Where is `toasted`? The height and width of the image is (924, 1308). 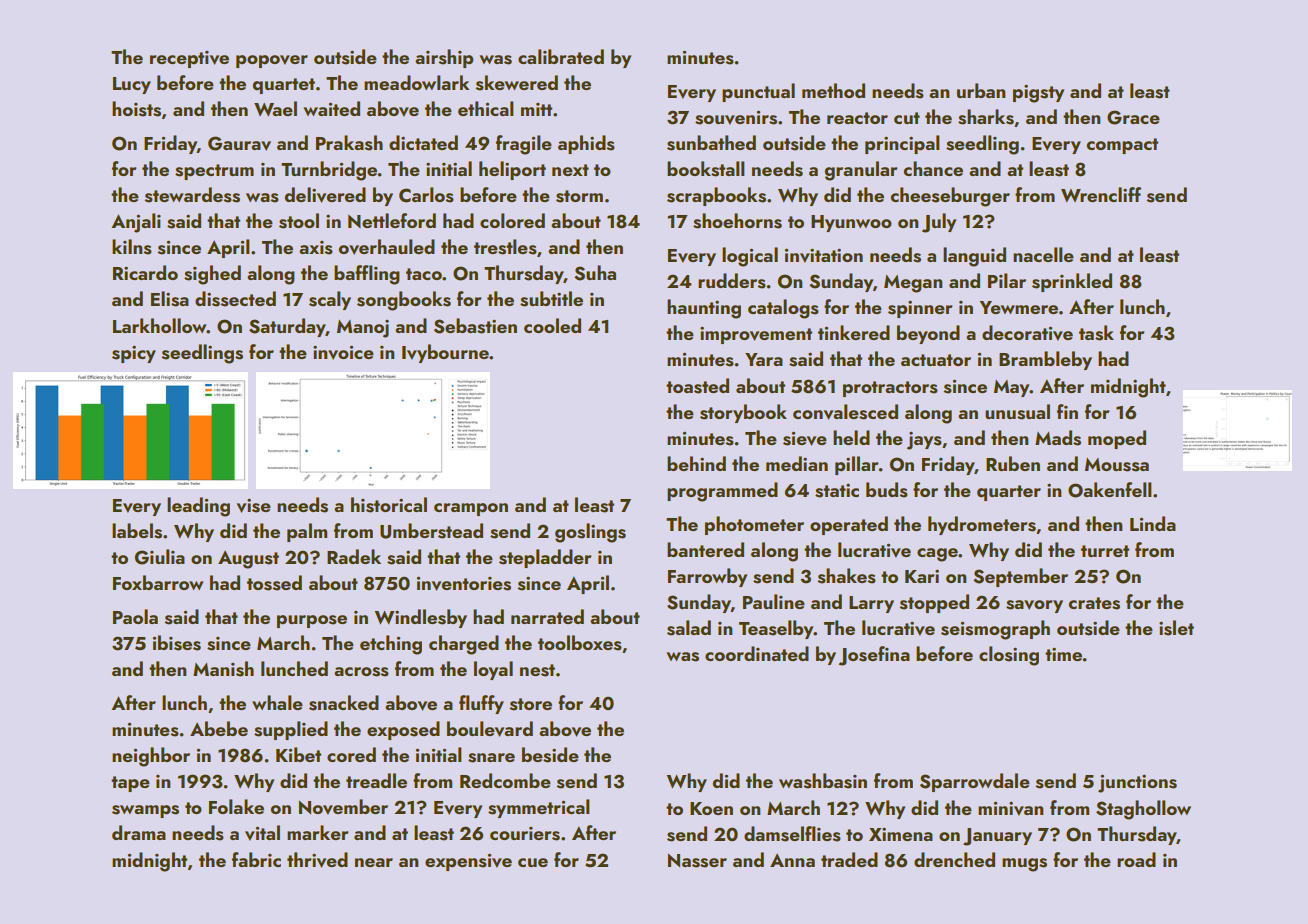 toasted is located at coordinates (697, 386).
